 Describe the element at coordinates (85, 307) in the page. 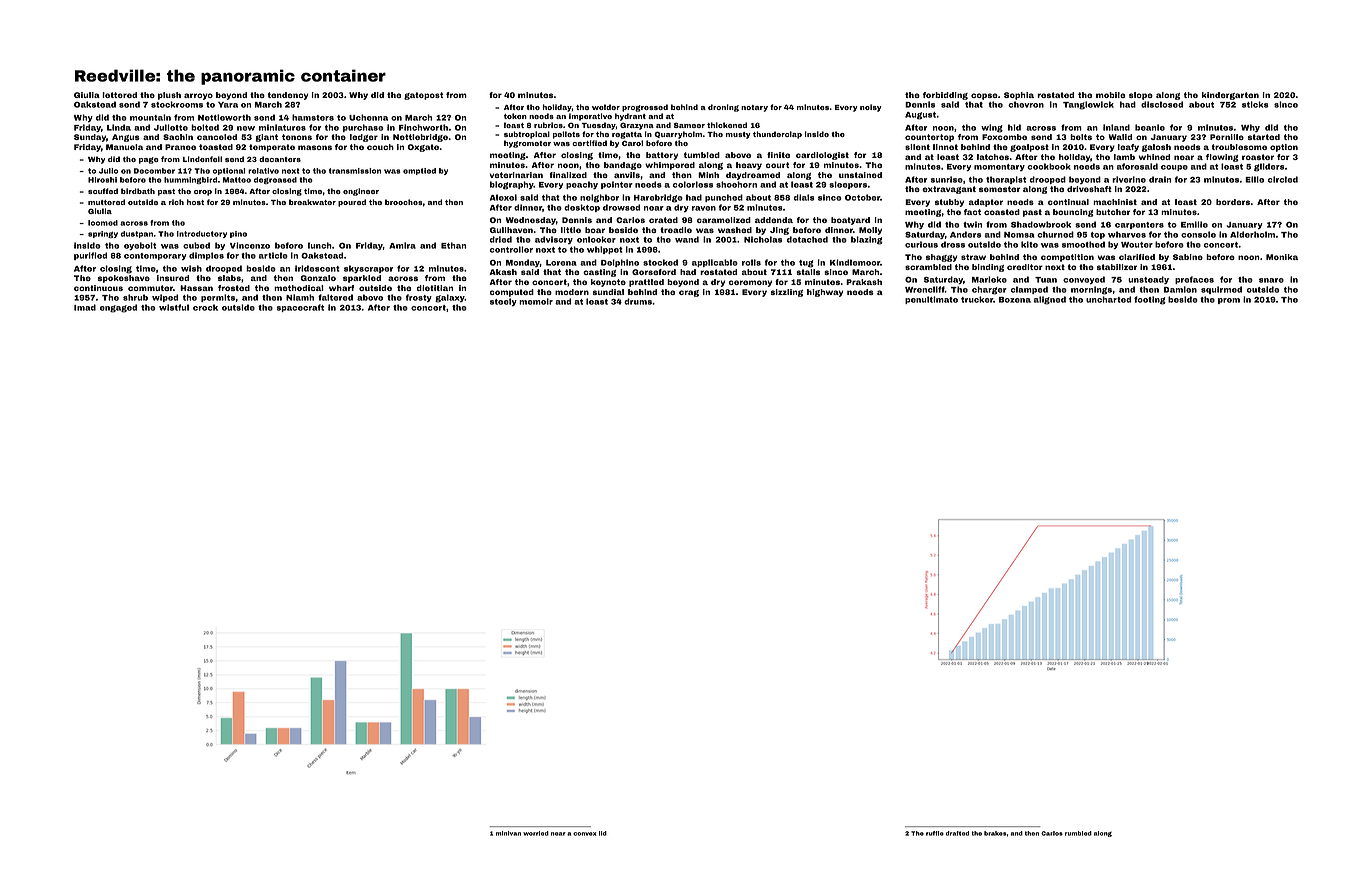

I see `Imad` at that location.
